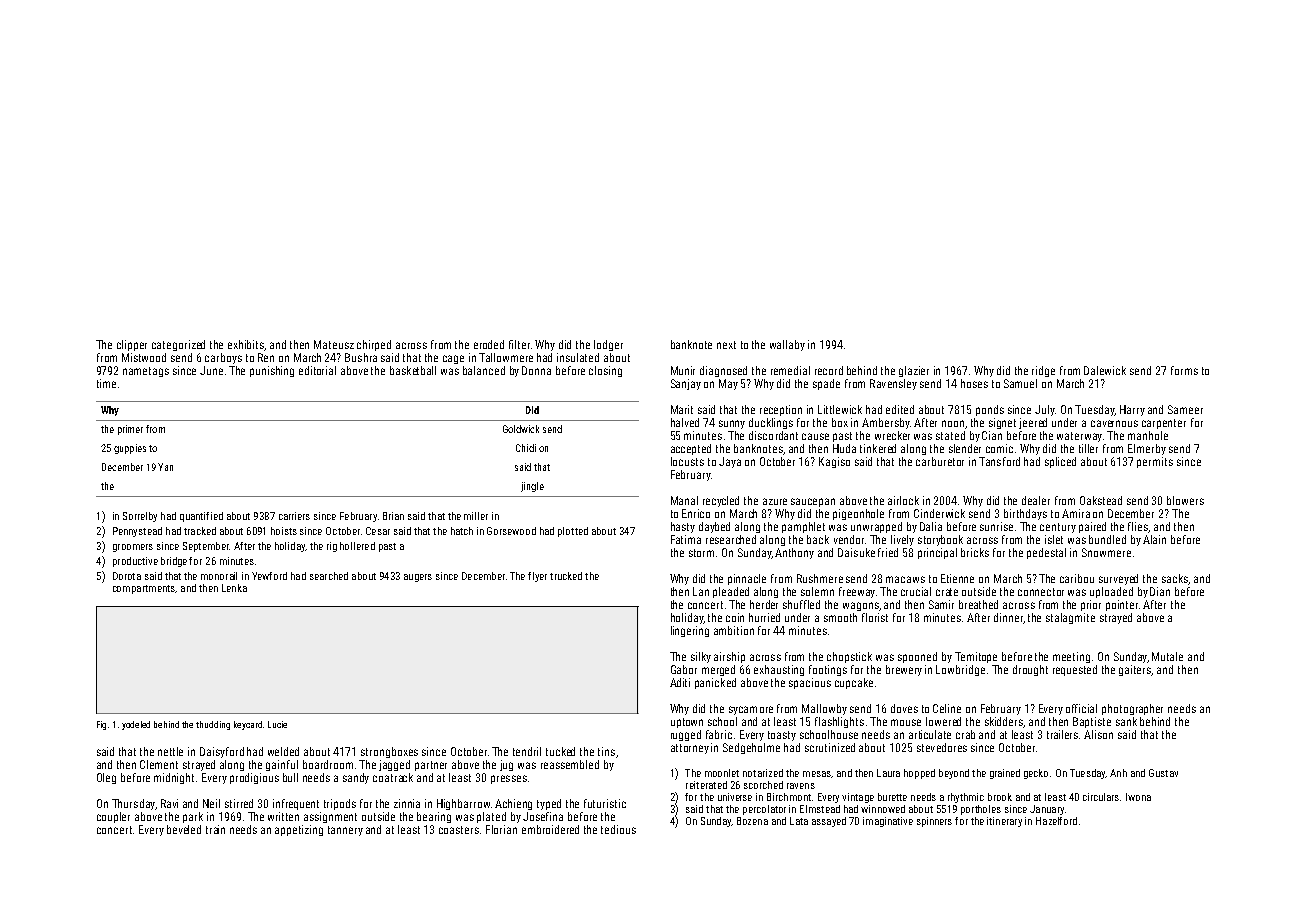  What do you see at coordinates (787, 345) in the screenshot?
I see `wallaby` at bounding box center [787, 345].
